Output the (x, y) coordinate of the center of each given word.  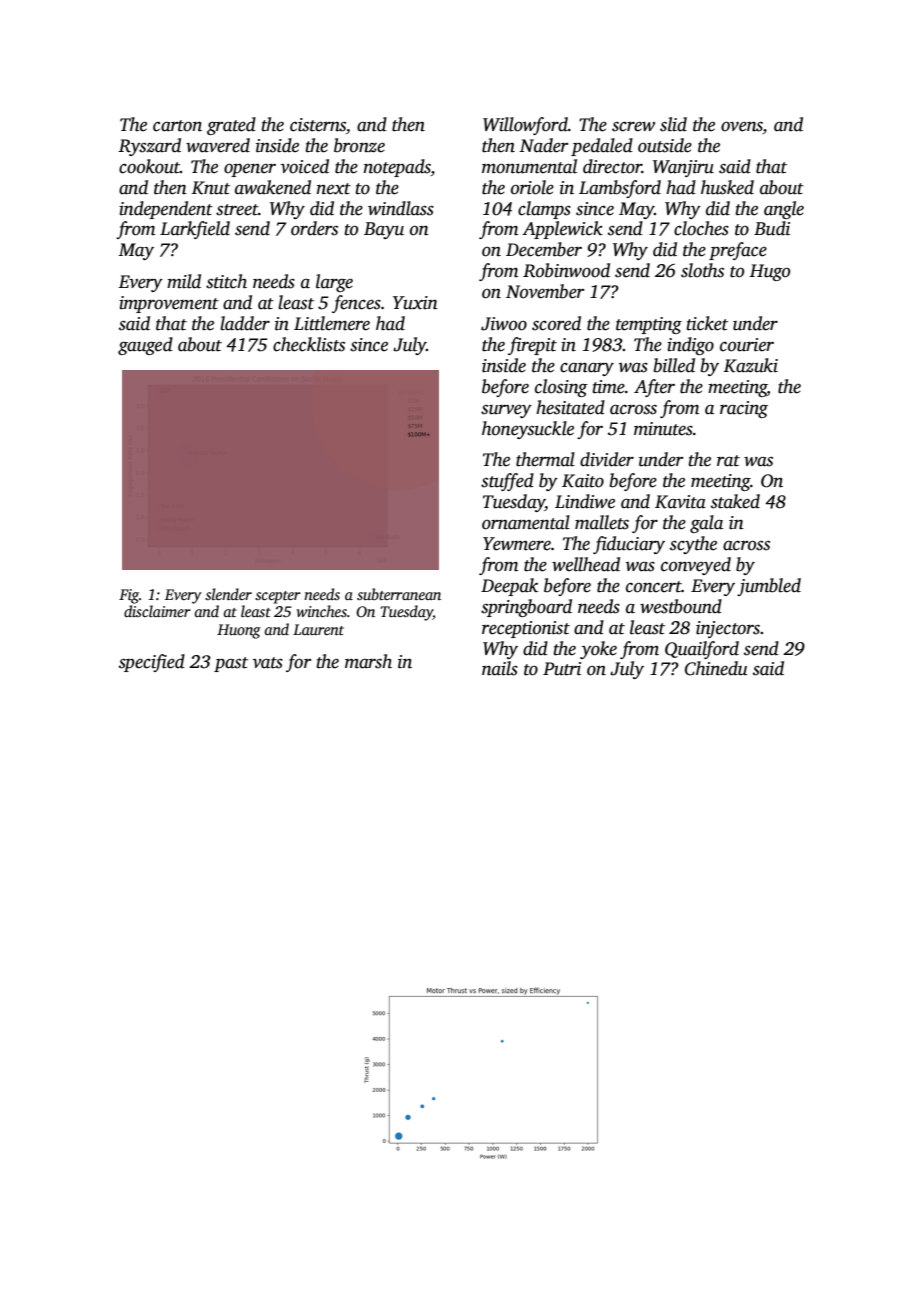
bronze (359, 145)
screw (633, 126)
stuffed (507, 482)
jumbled (769, 587)
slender (228, 594)
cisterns (318, 125)
